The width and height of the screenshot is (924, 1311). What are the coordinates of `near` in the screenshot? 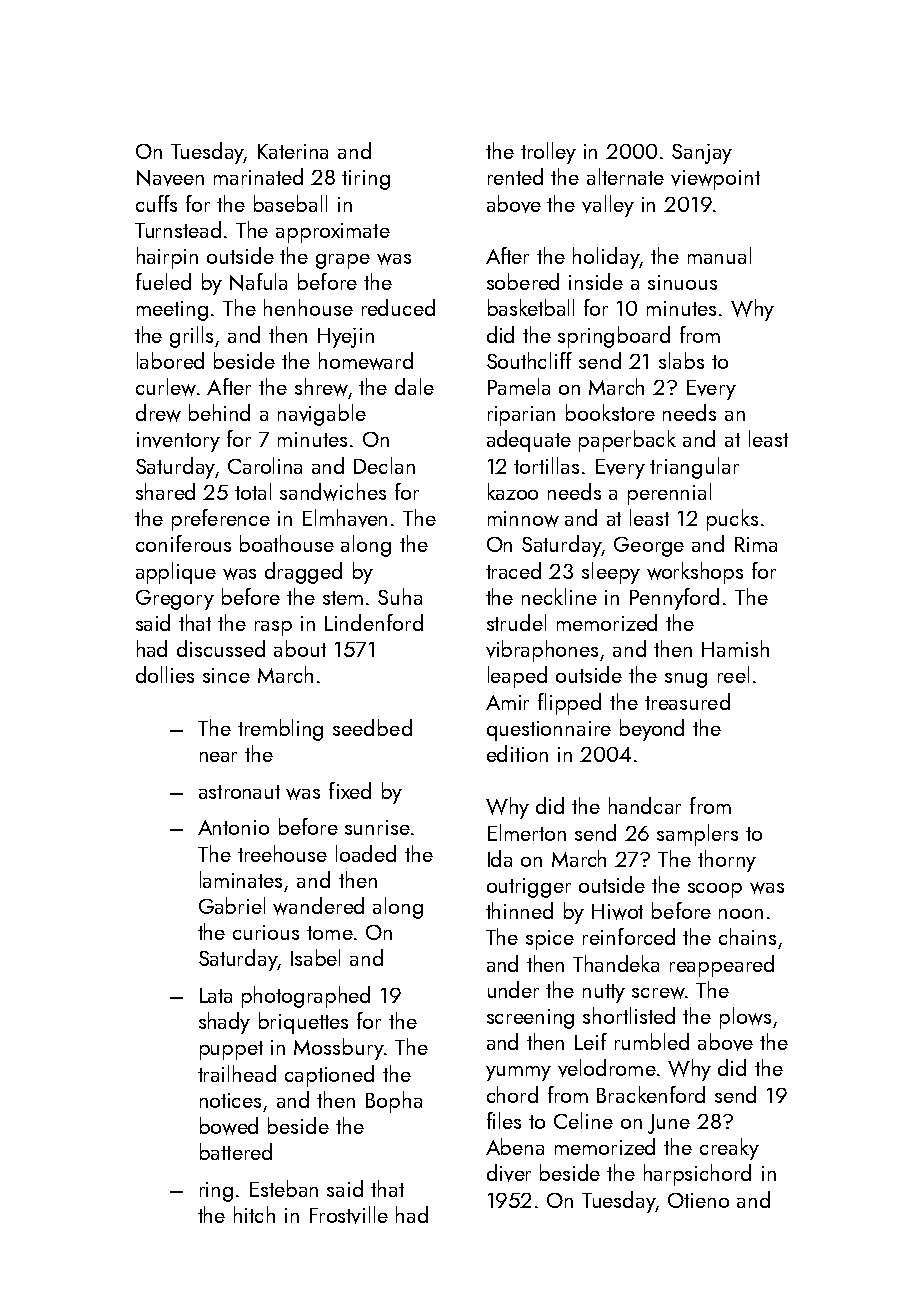 It's located at (218, 757).
